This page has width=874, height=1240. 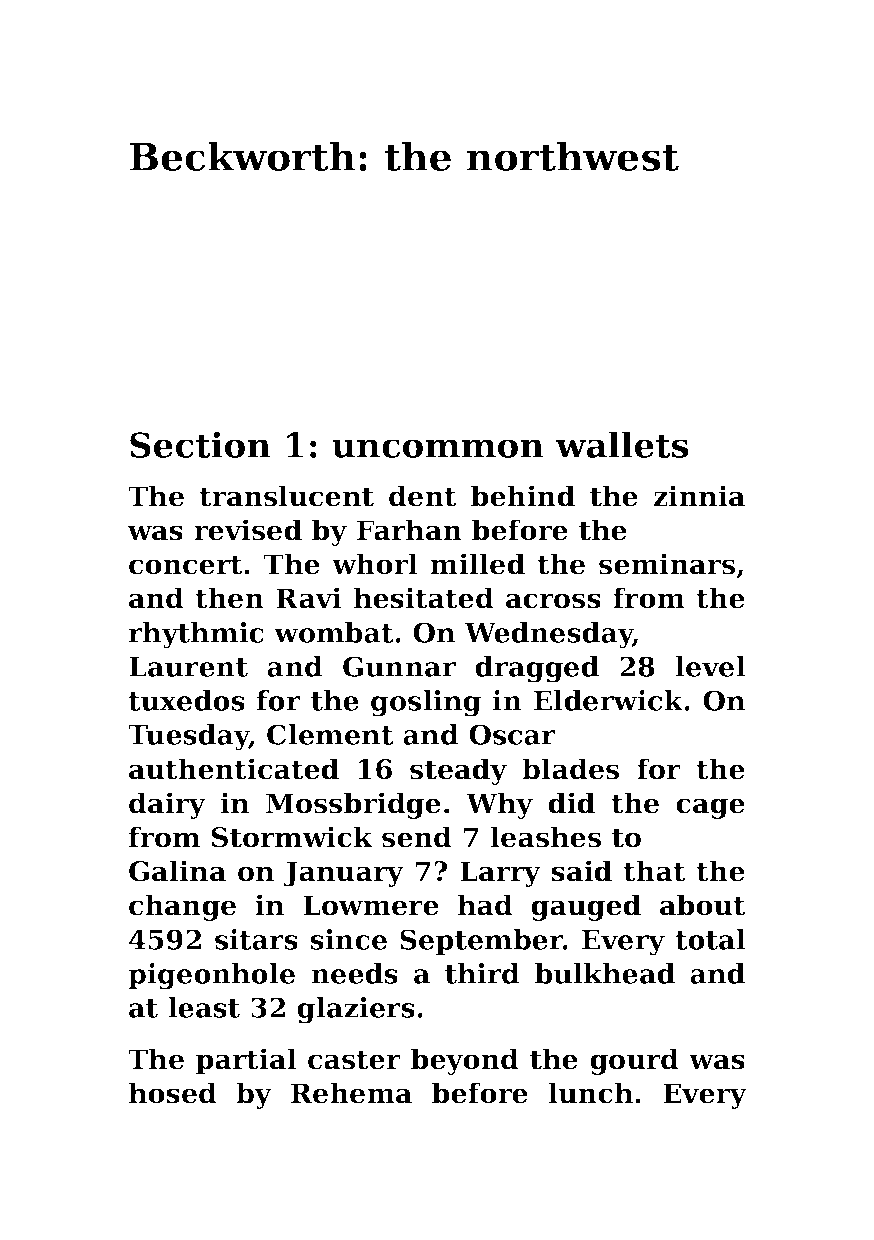 What do you see at coordinates (512, 734) in the page?
I see `Oscar` at bounding box center [512, 734].
